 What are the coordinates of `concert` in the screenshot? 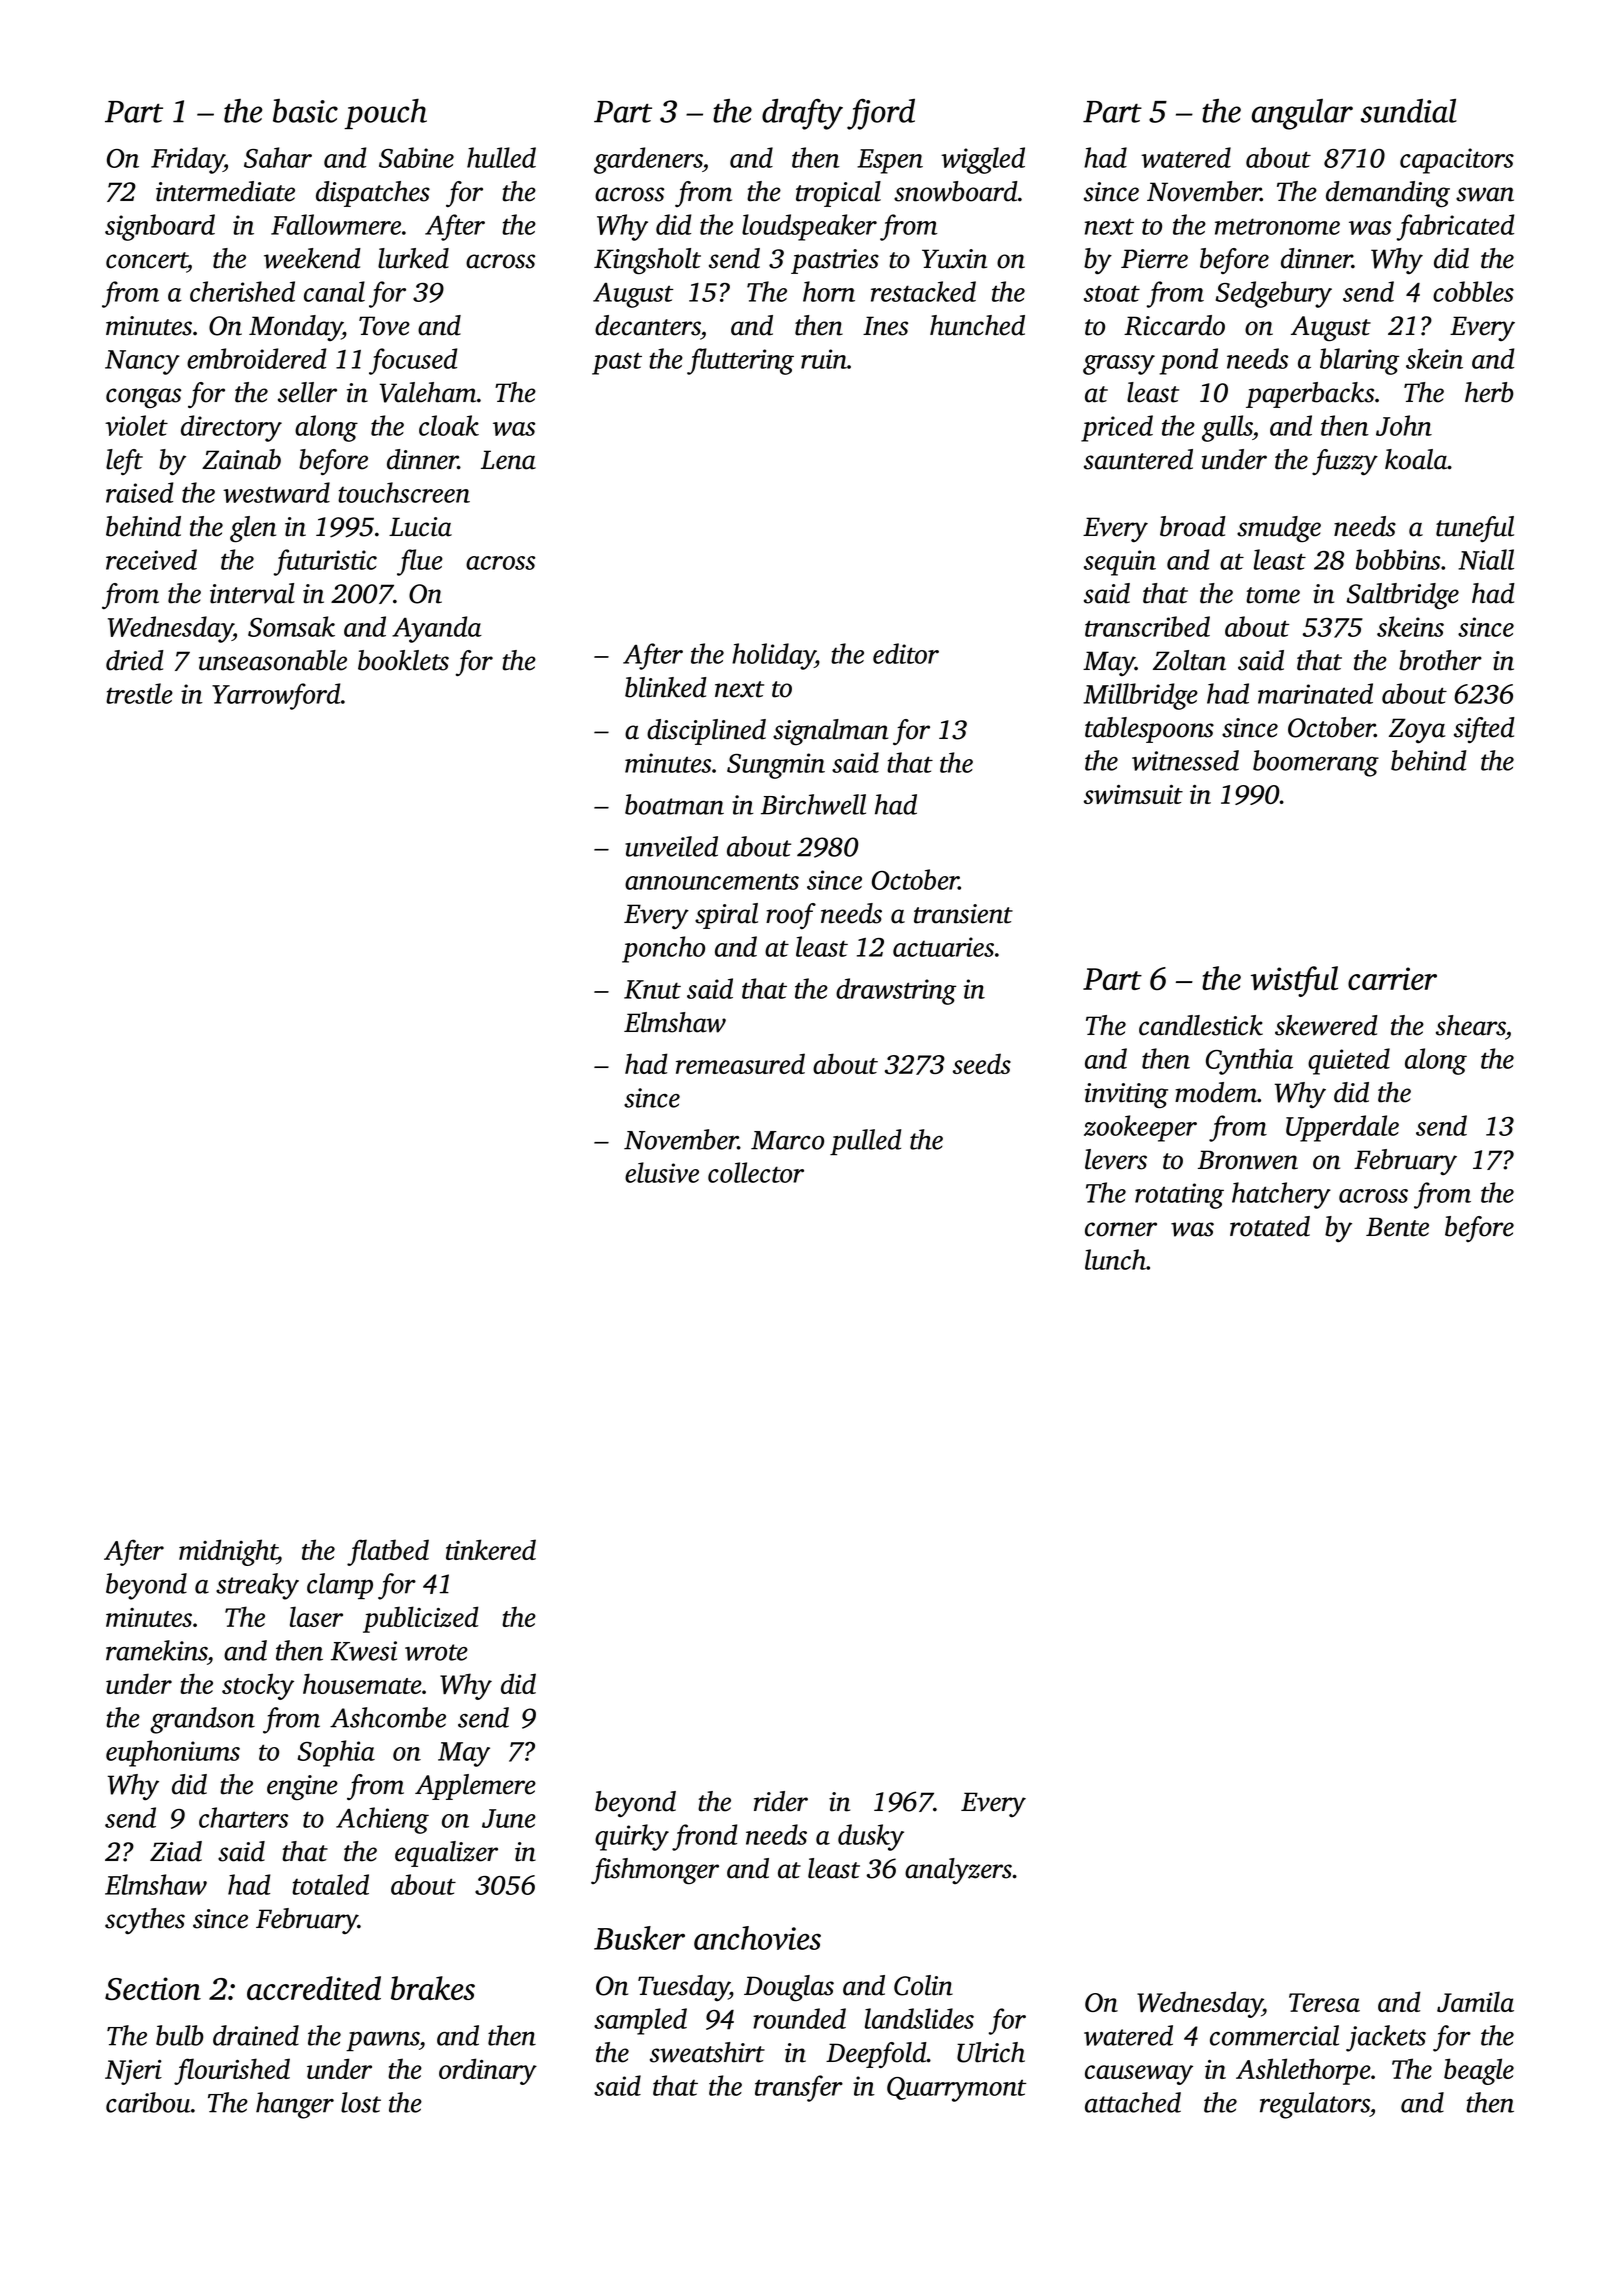 It's located at (147, 260).
